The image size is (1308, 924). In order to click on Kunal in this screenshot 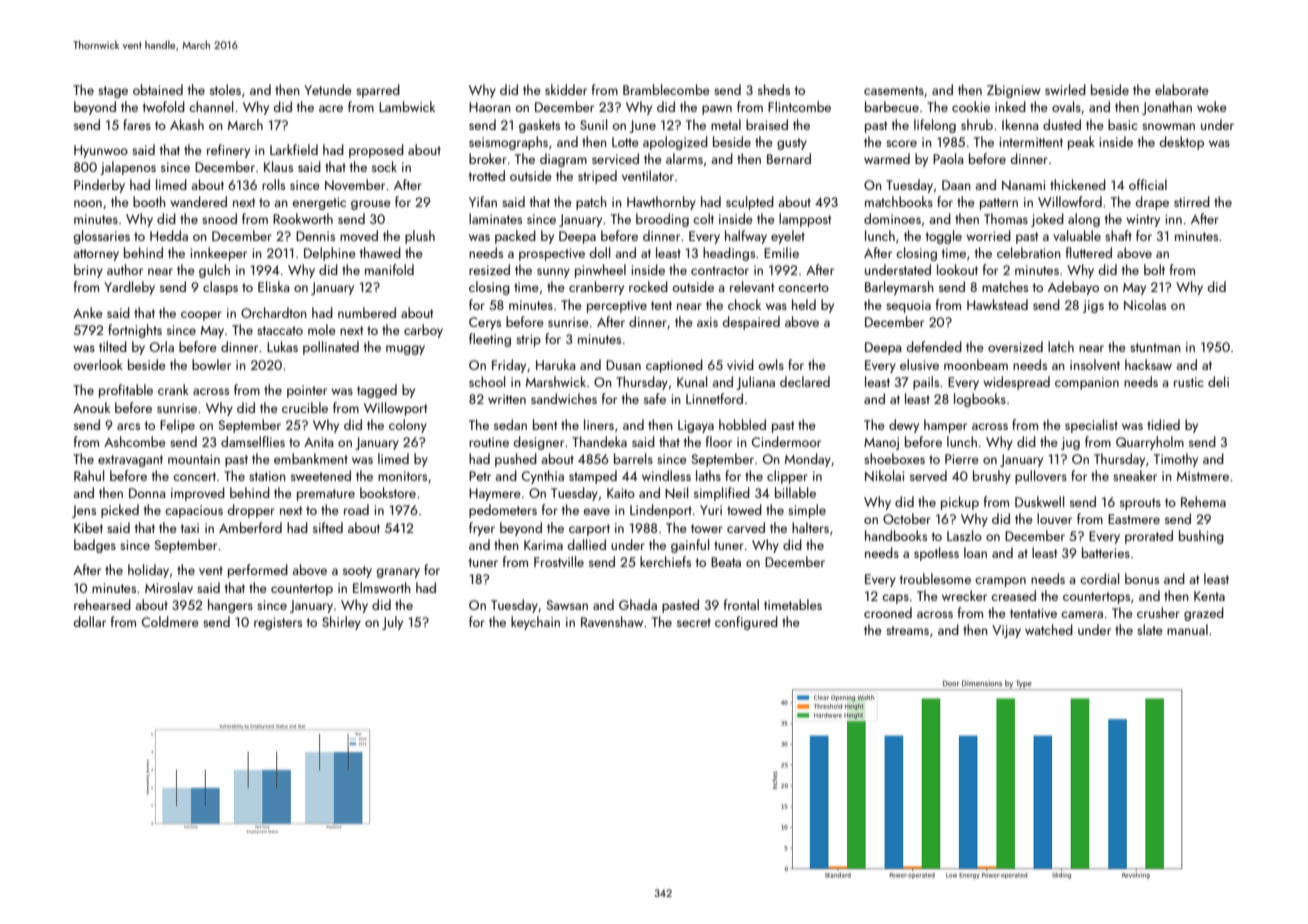, I will do `click(692, 381)`.
